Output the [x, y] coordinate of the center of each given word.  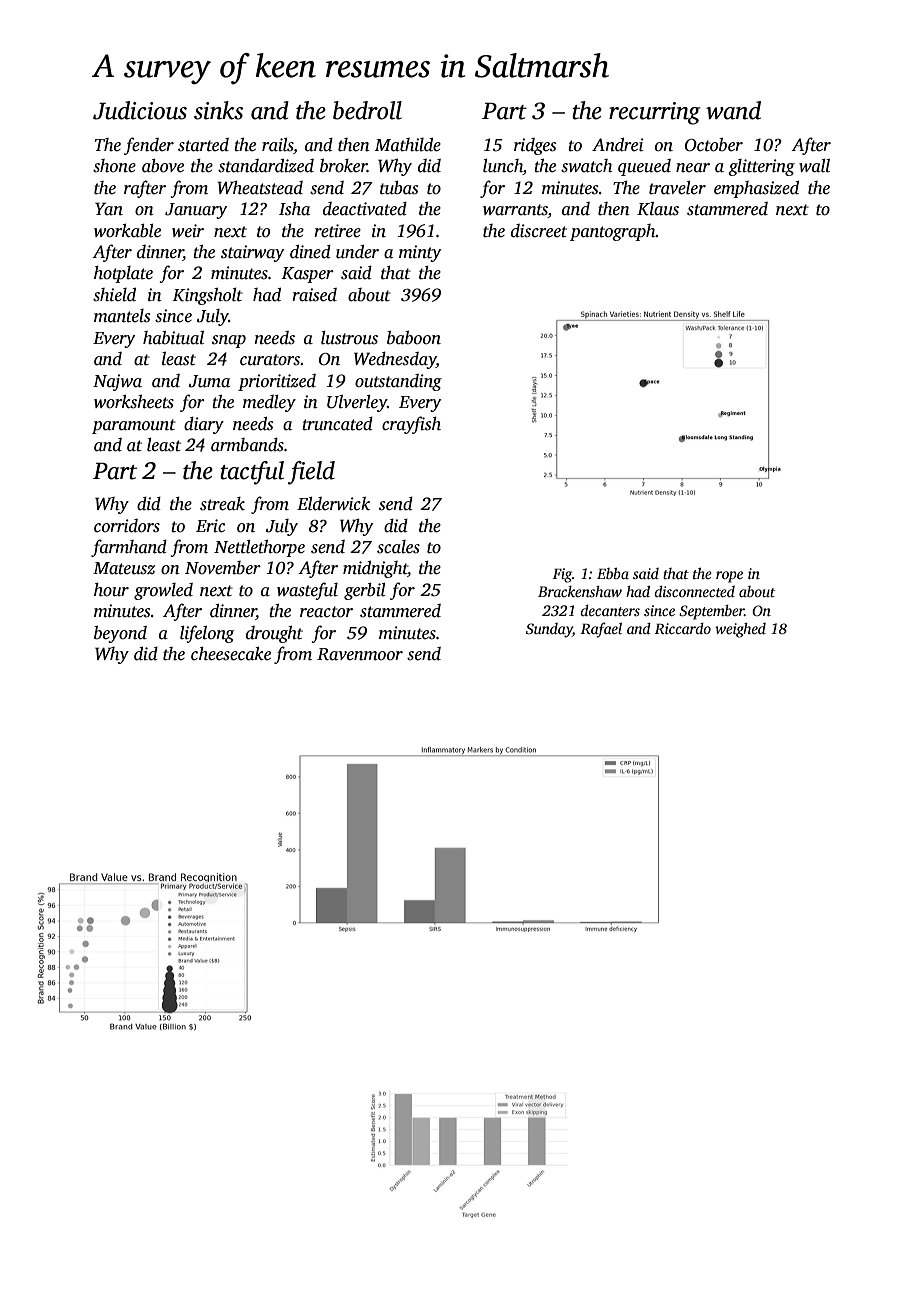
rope [729, 577]
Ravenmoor [360, 654]
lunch [503, 167]
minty [420, 253]
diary [204, 425]
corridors [127, 526]
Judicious [140, 110]
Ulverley [357, 403]
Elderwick [333, 504]
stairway [252, 253]
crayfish [411, 425]
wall [814, 166]
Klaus [658, 209]
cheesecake [231, 654]
